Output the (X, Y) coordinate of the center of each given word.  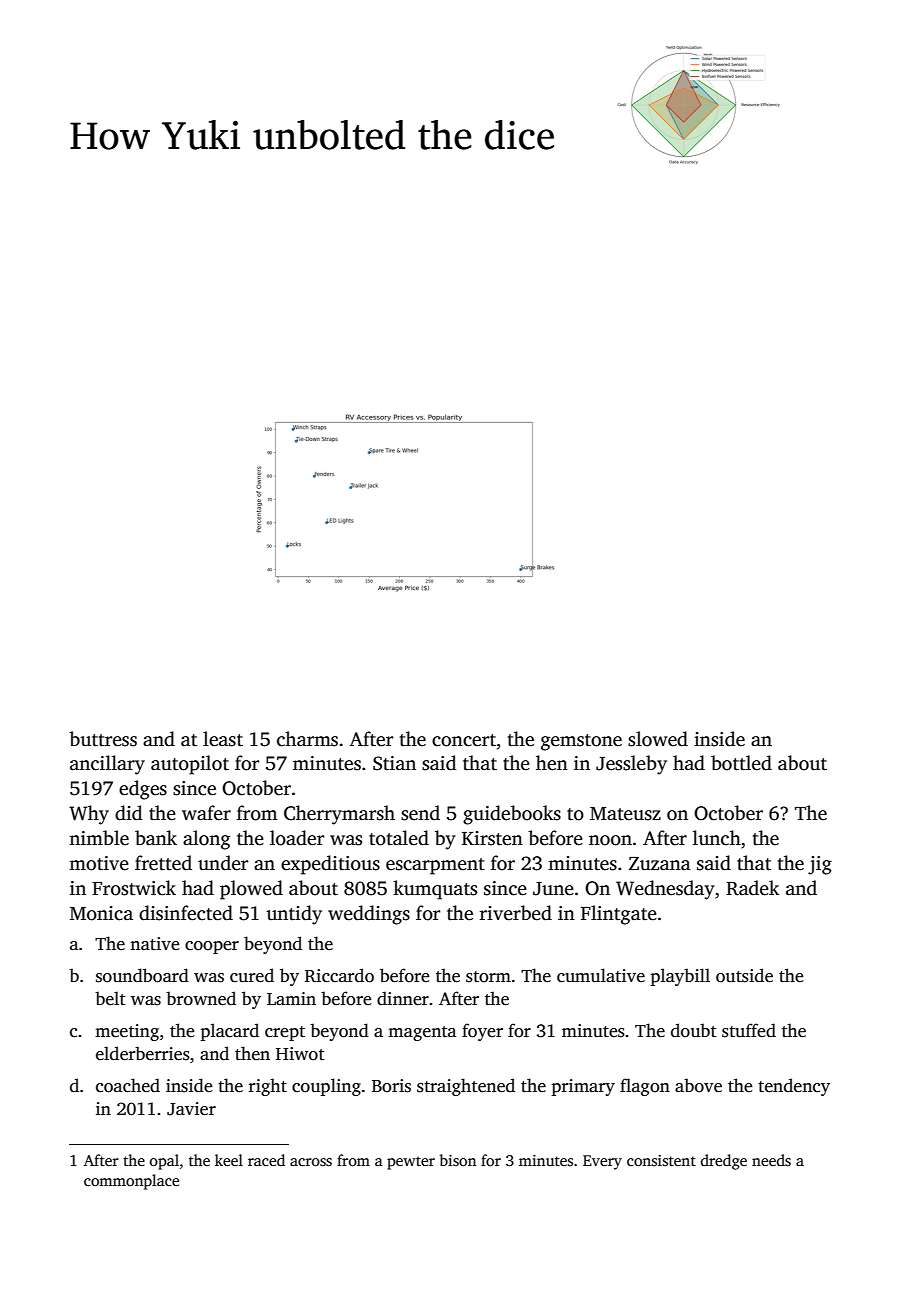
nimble (99, 838)
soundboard (142, 975)
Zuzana (660, 864)
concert (464, 740)
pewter (411, 1163)
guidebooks (512, 815)
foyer (482, 1032)
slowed (658, 739)
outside (744, 975)
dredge (724, 1162)
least (223, 739)
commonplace (131, 1182)
